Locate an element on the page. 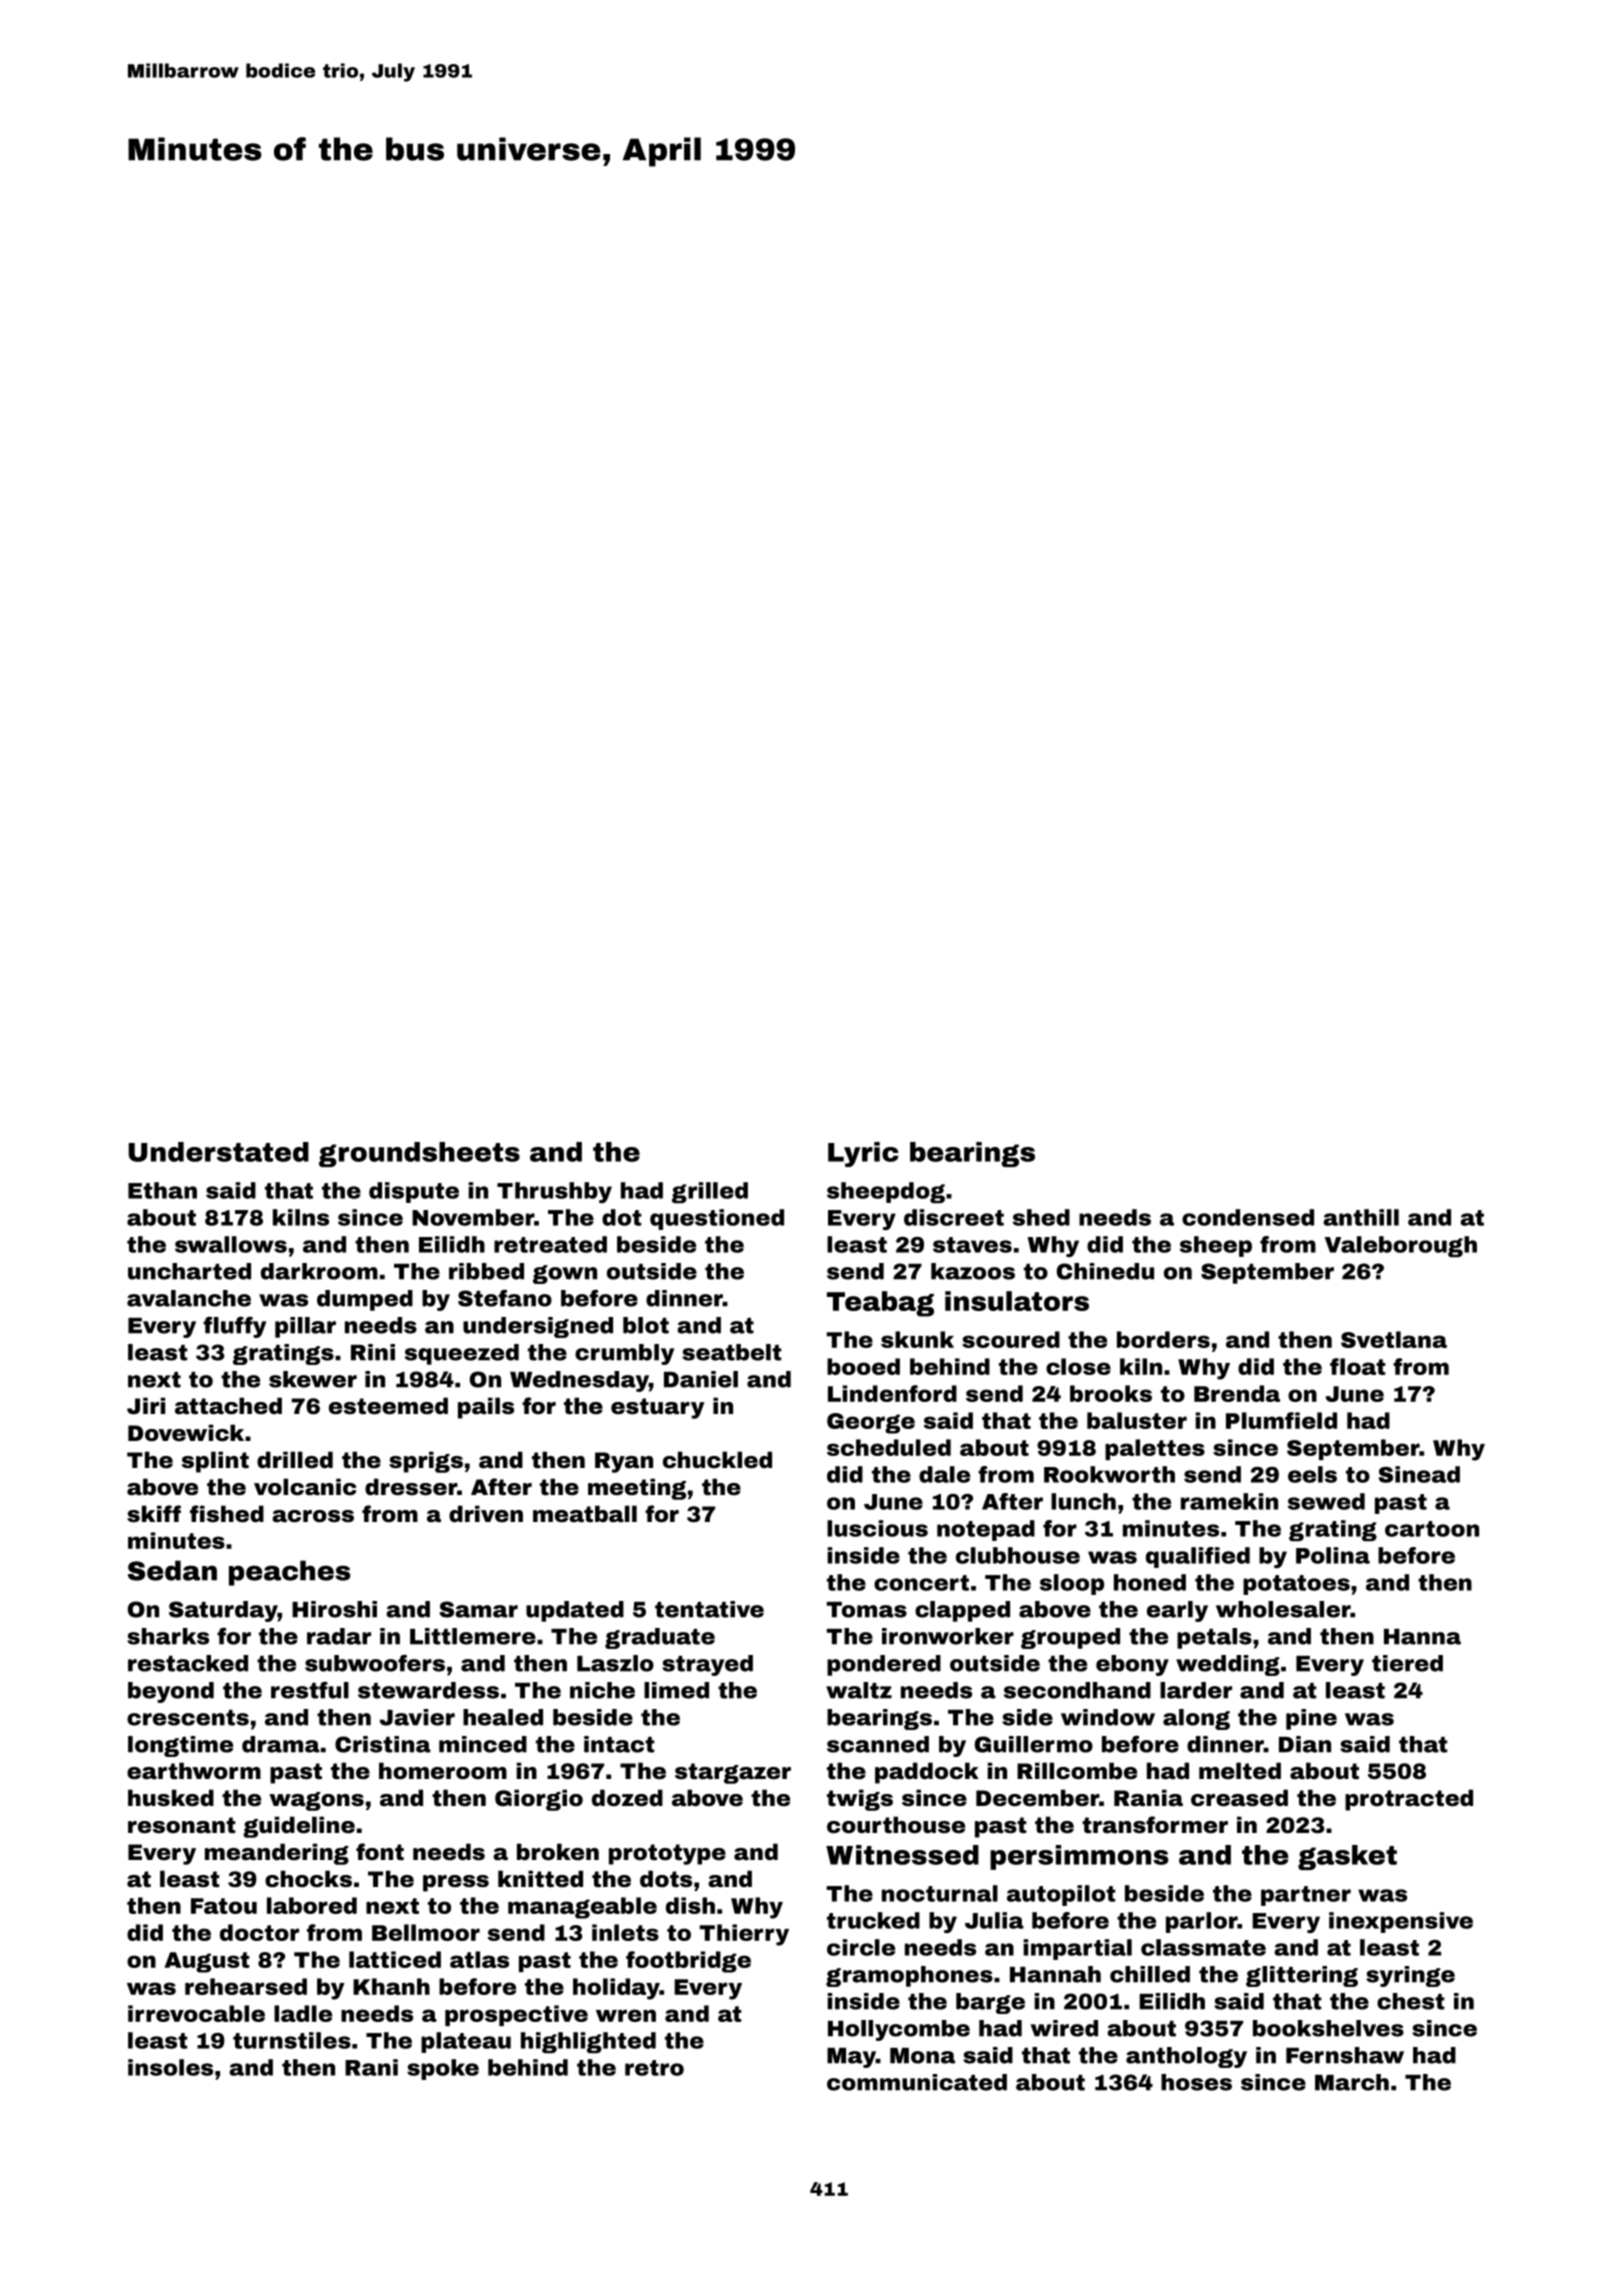 The height and width of the document is (2292, 1620). Understated is located at coordinates (218, 1152).
